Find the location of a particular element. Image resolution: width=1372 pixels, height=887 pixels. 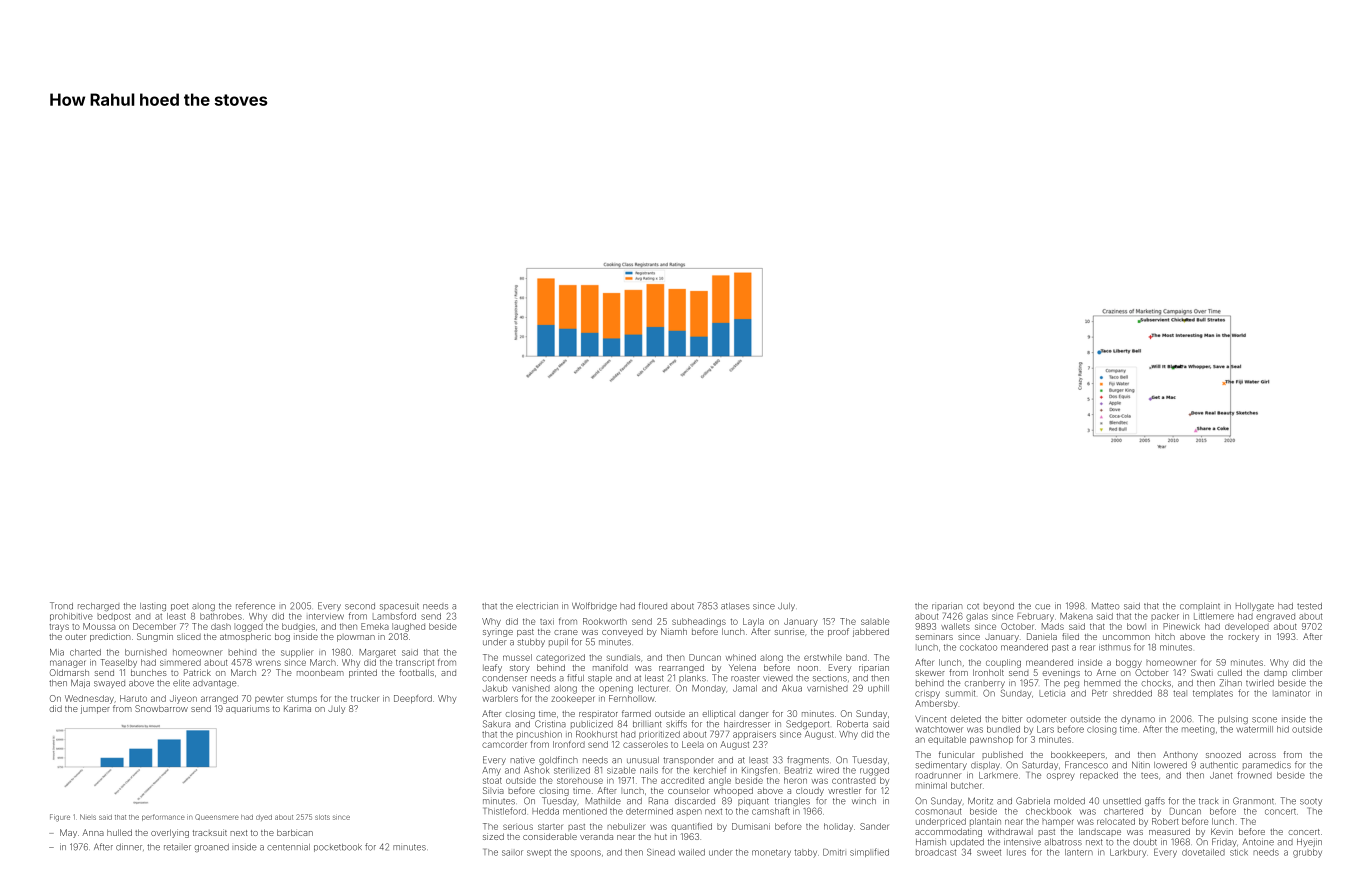

dynamo is located at coordinates (1138, 720).
